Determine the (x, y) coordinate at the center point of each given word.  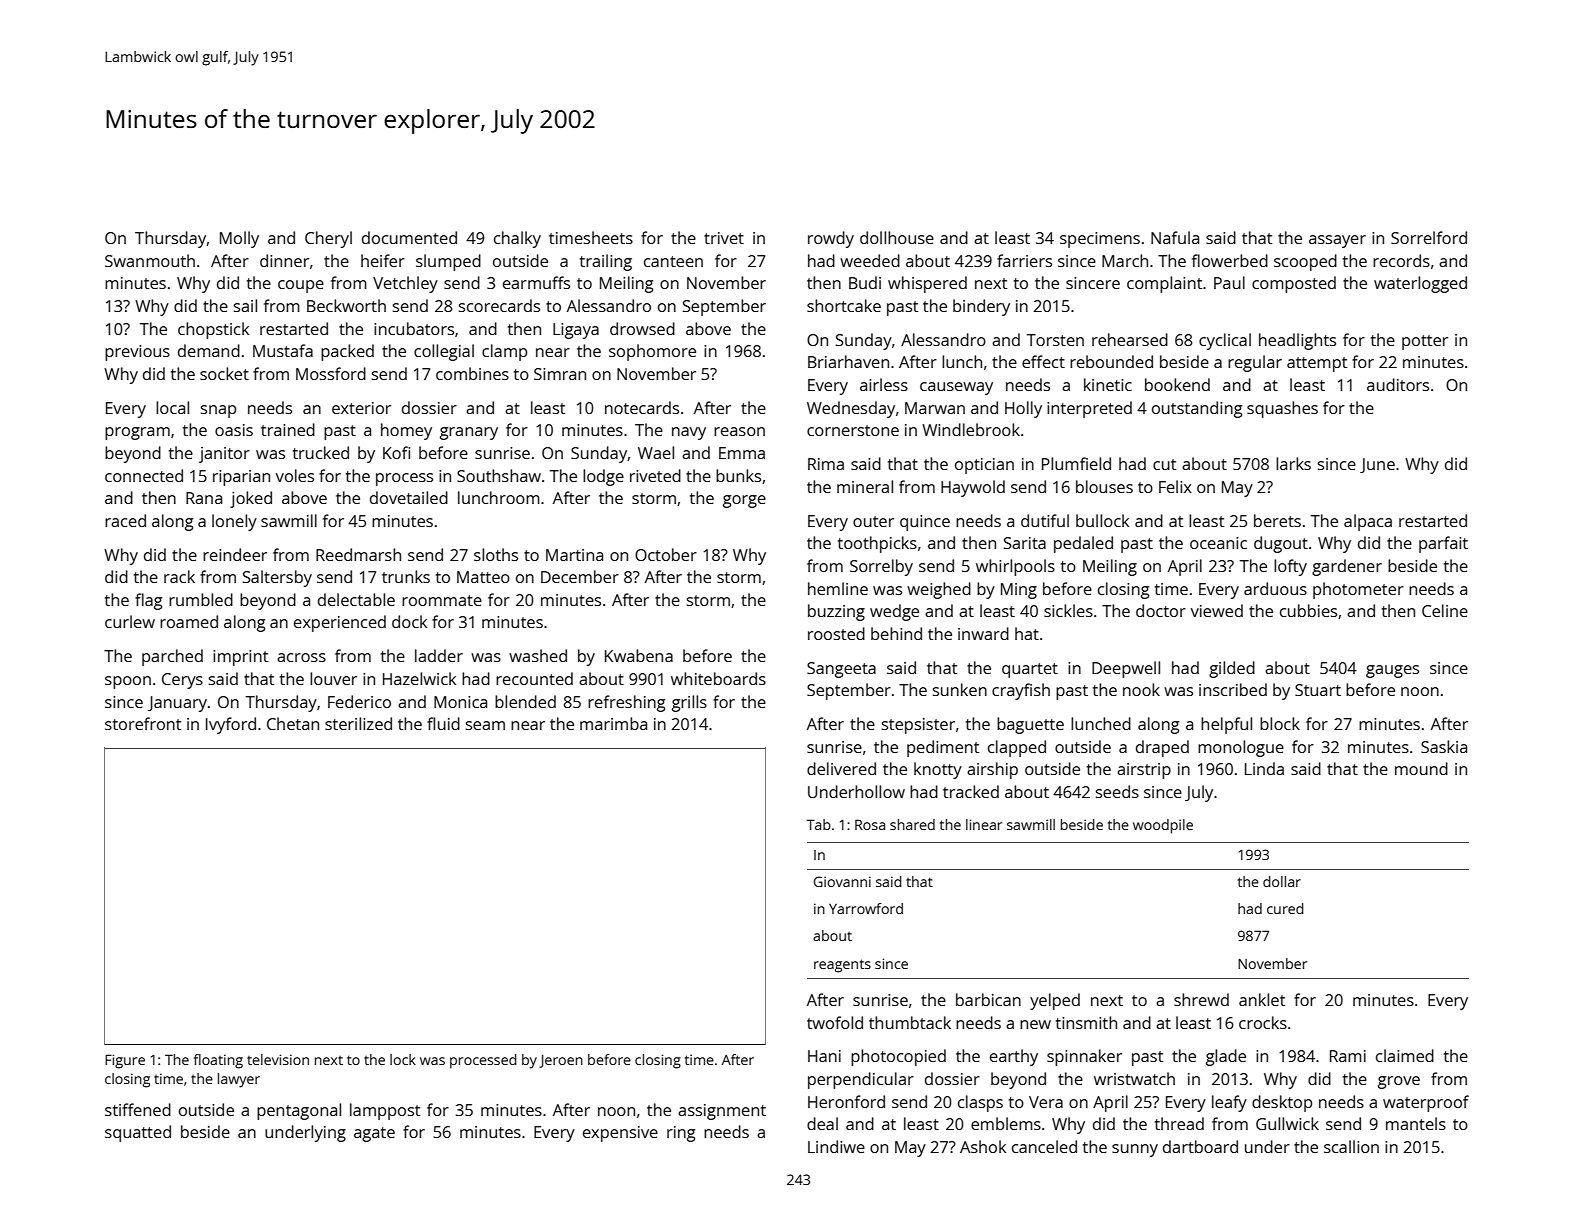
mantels (1416, 1123)
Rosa (870, 824)
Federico (359, 701)
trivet (724, 238)
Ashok (983, 1146)
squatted (138, 1133)
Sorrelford (1429, 237)
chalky (517, 239)
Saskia (1444, 746)
